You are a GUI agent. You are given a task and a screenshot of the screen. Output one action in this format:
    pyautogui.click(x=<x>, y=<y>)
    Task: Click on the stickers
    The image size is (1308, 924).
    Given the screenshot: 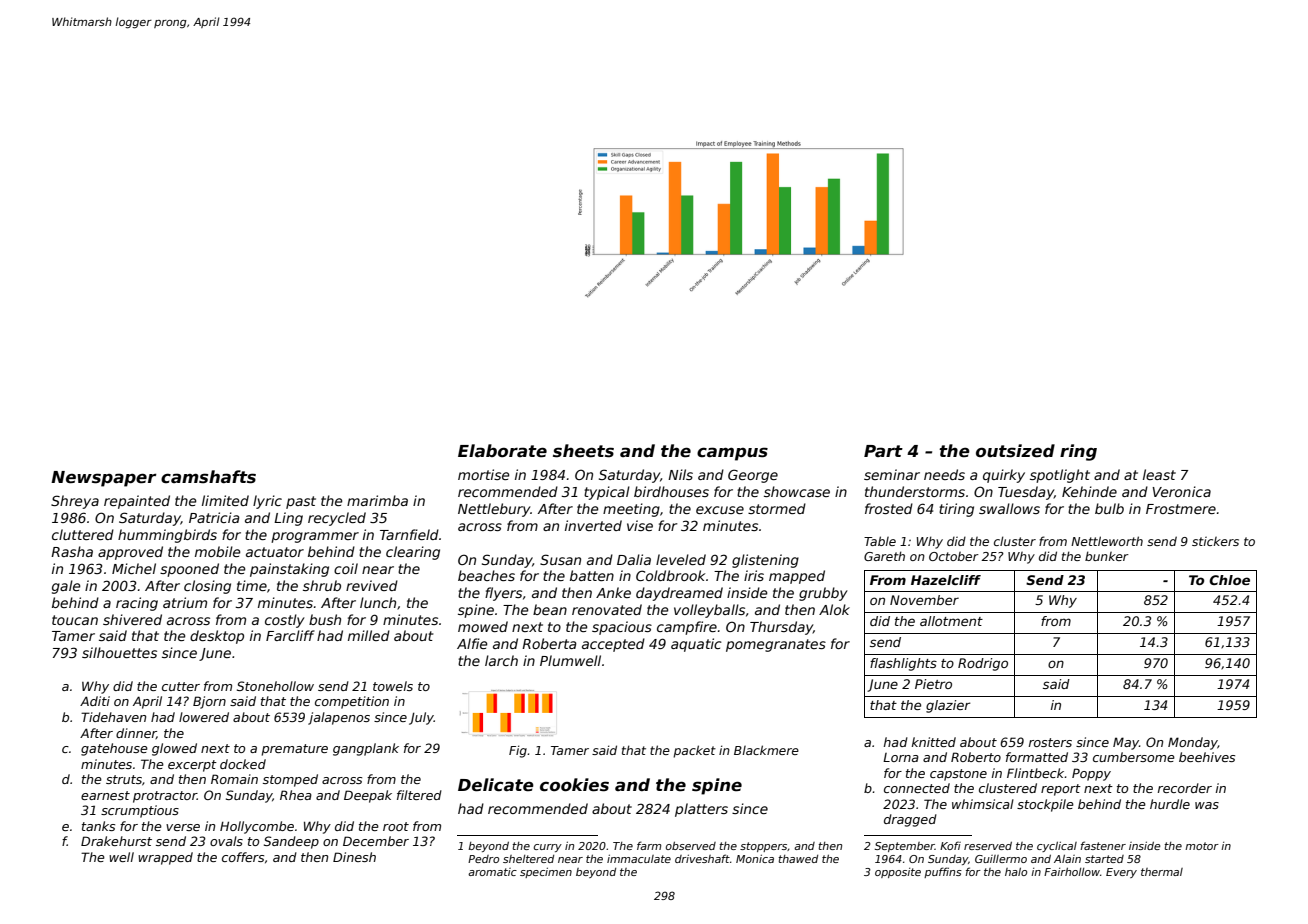 What is the action you would take?
    pyautogui.click(x=1215, y=541)
